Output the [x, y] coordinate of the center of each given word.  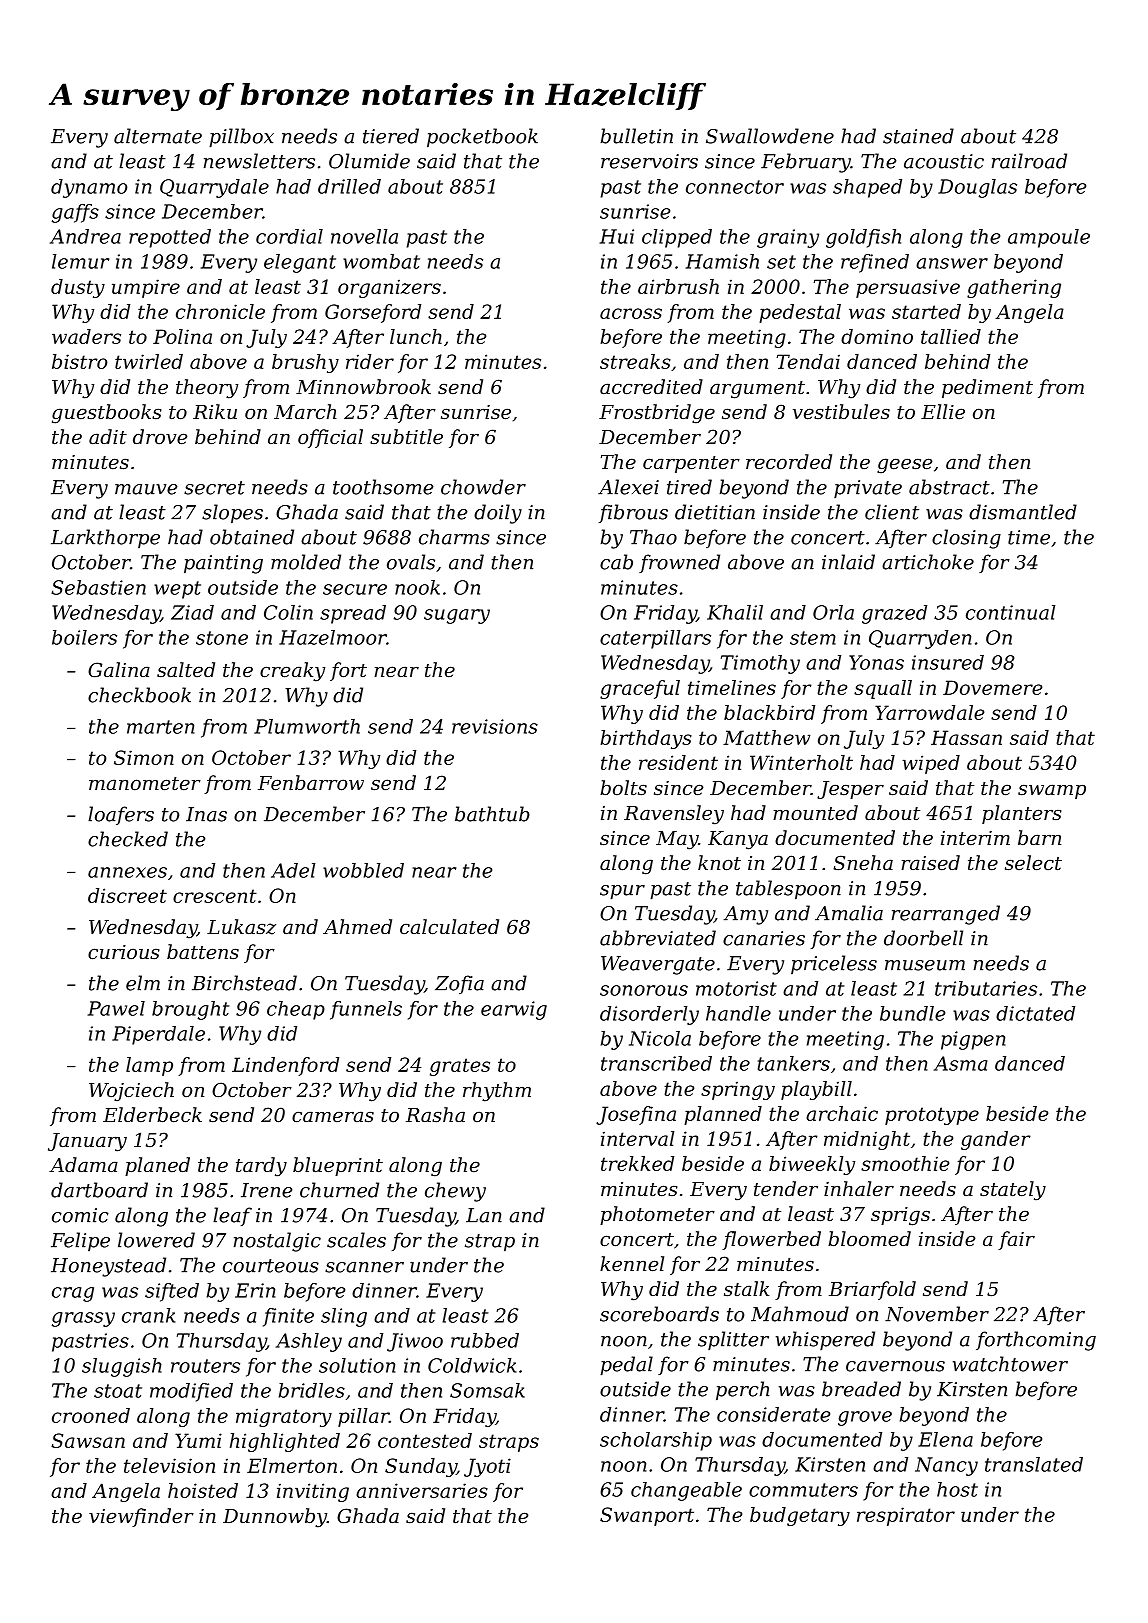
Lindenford [285, 1066]
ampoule [1049, 238]
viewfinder [141, 1517]
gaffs [75, 213]
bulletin [636, 136]
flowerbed [771, 1240]
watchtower [1010, 1364]
